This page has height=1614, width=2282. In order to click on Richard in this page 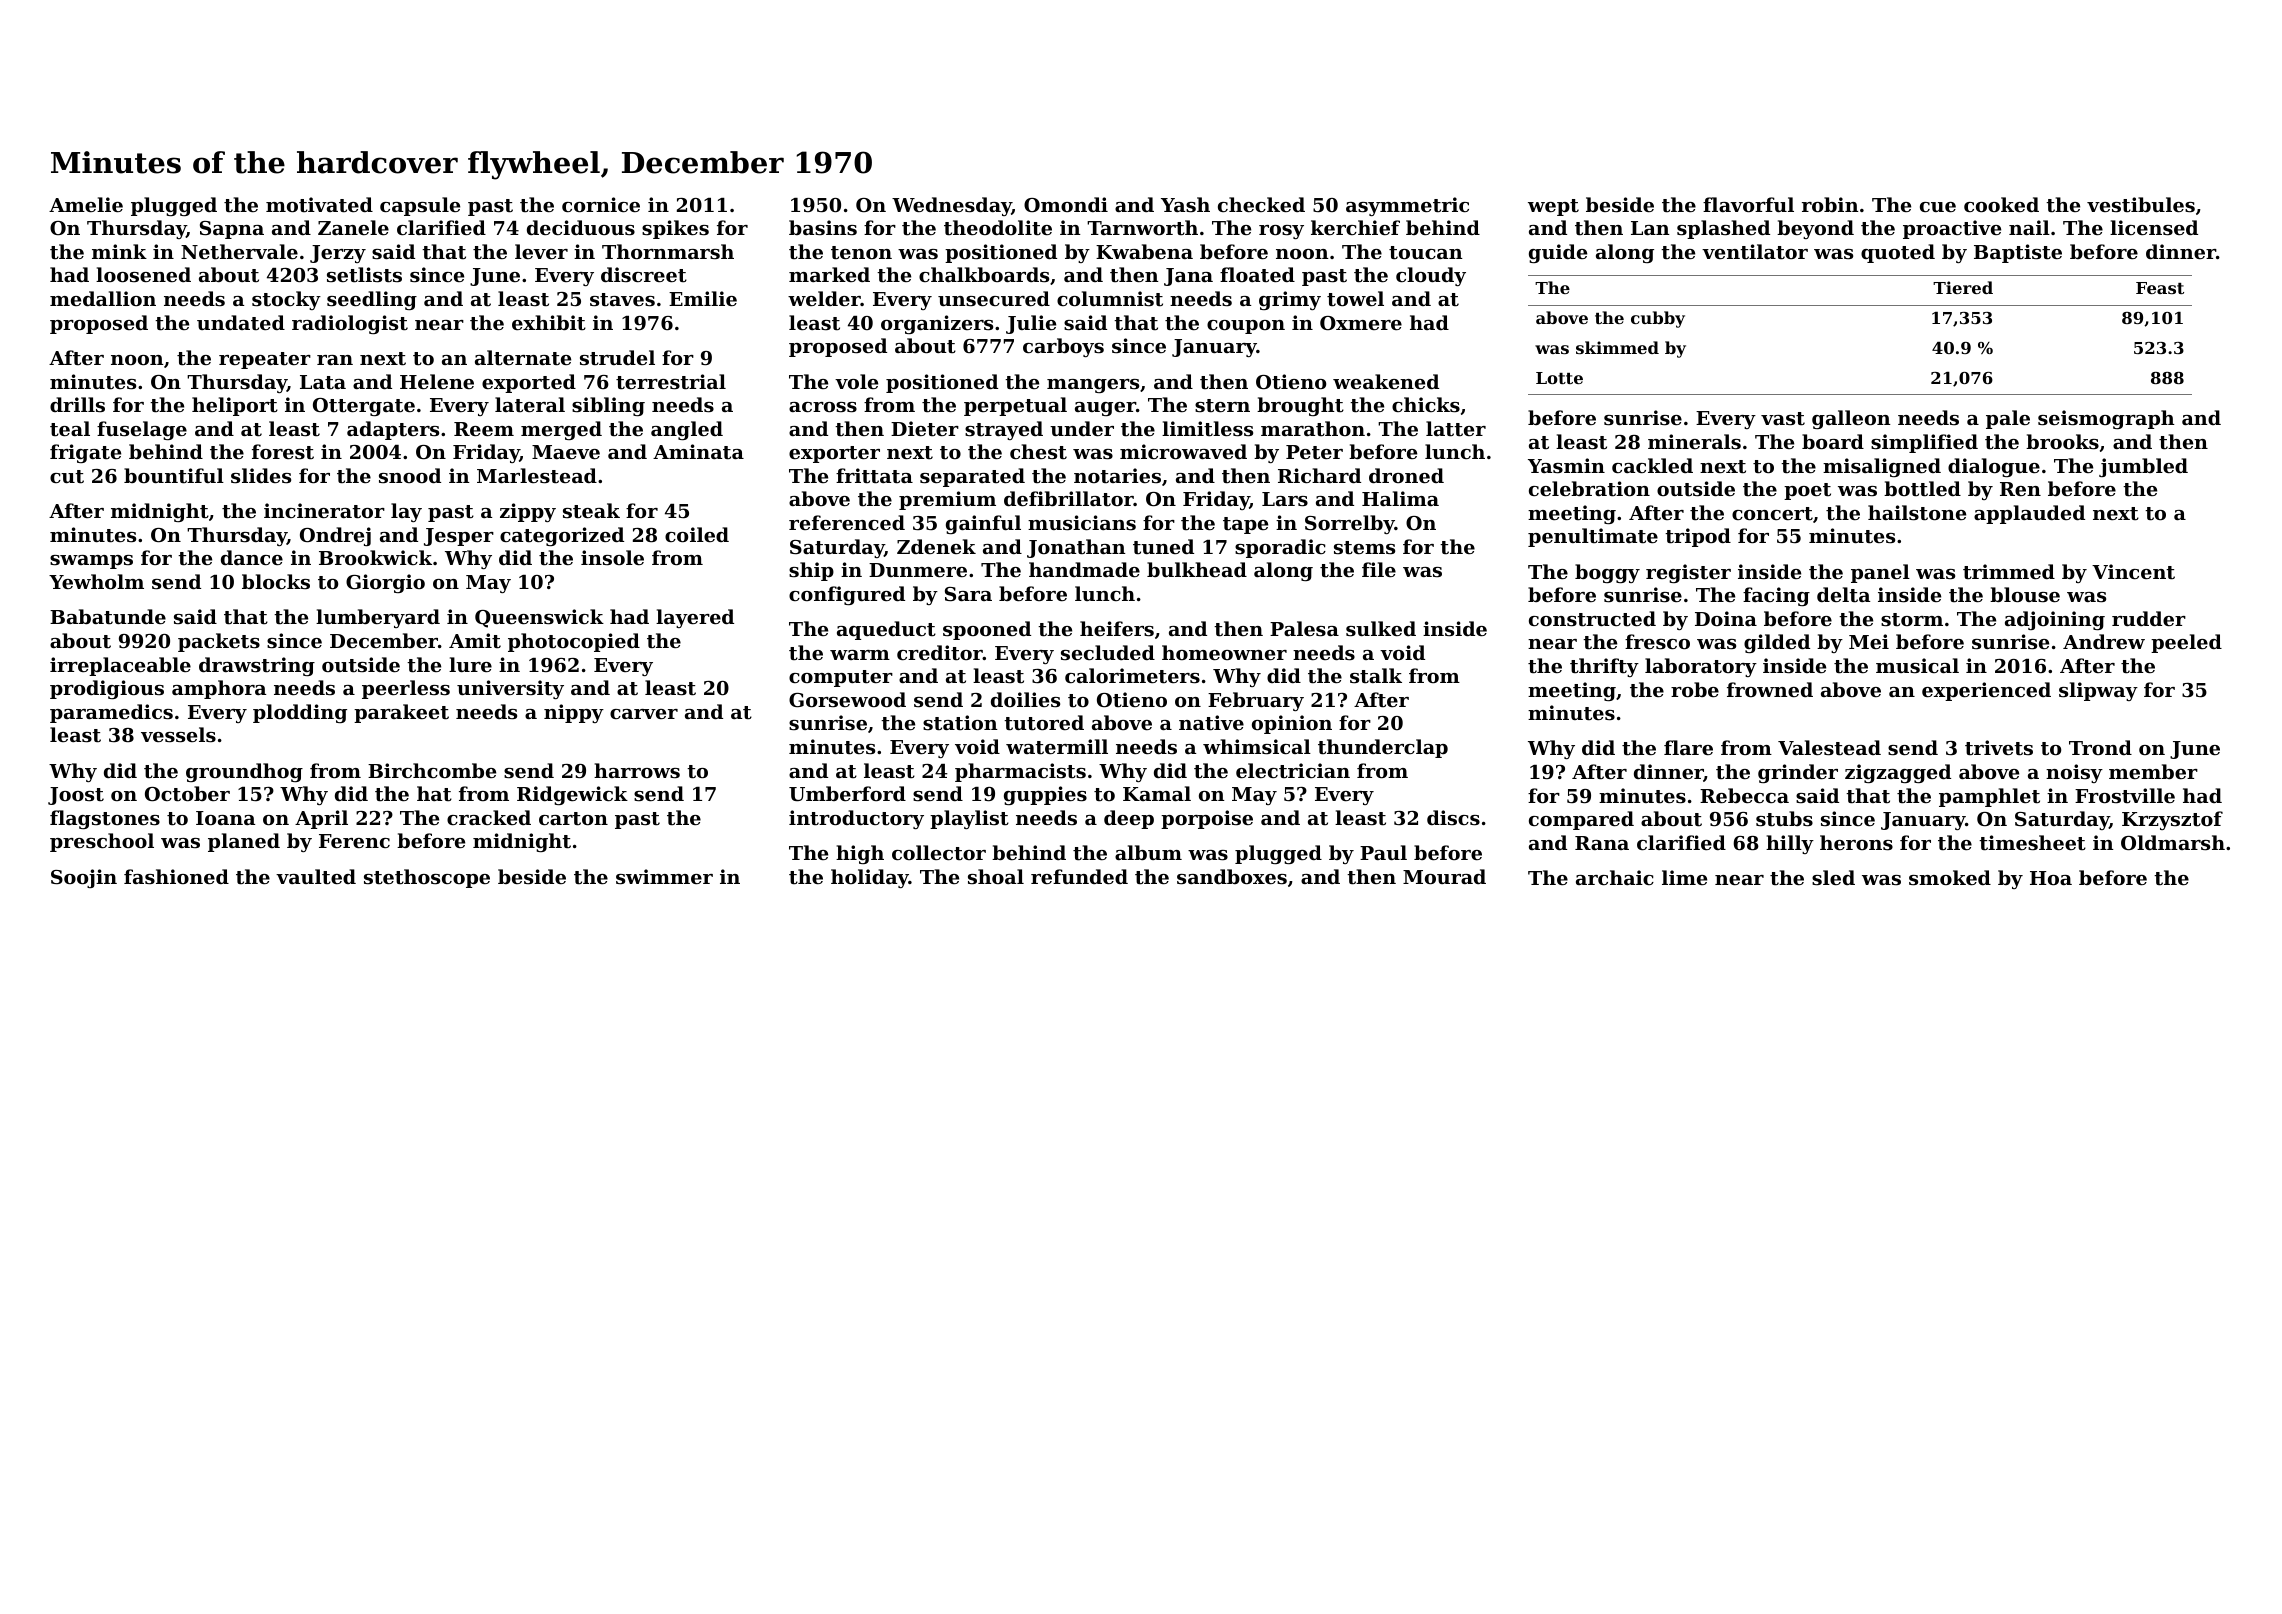, I will do `click(1319, 475)`.
